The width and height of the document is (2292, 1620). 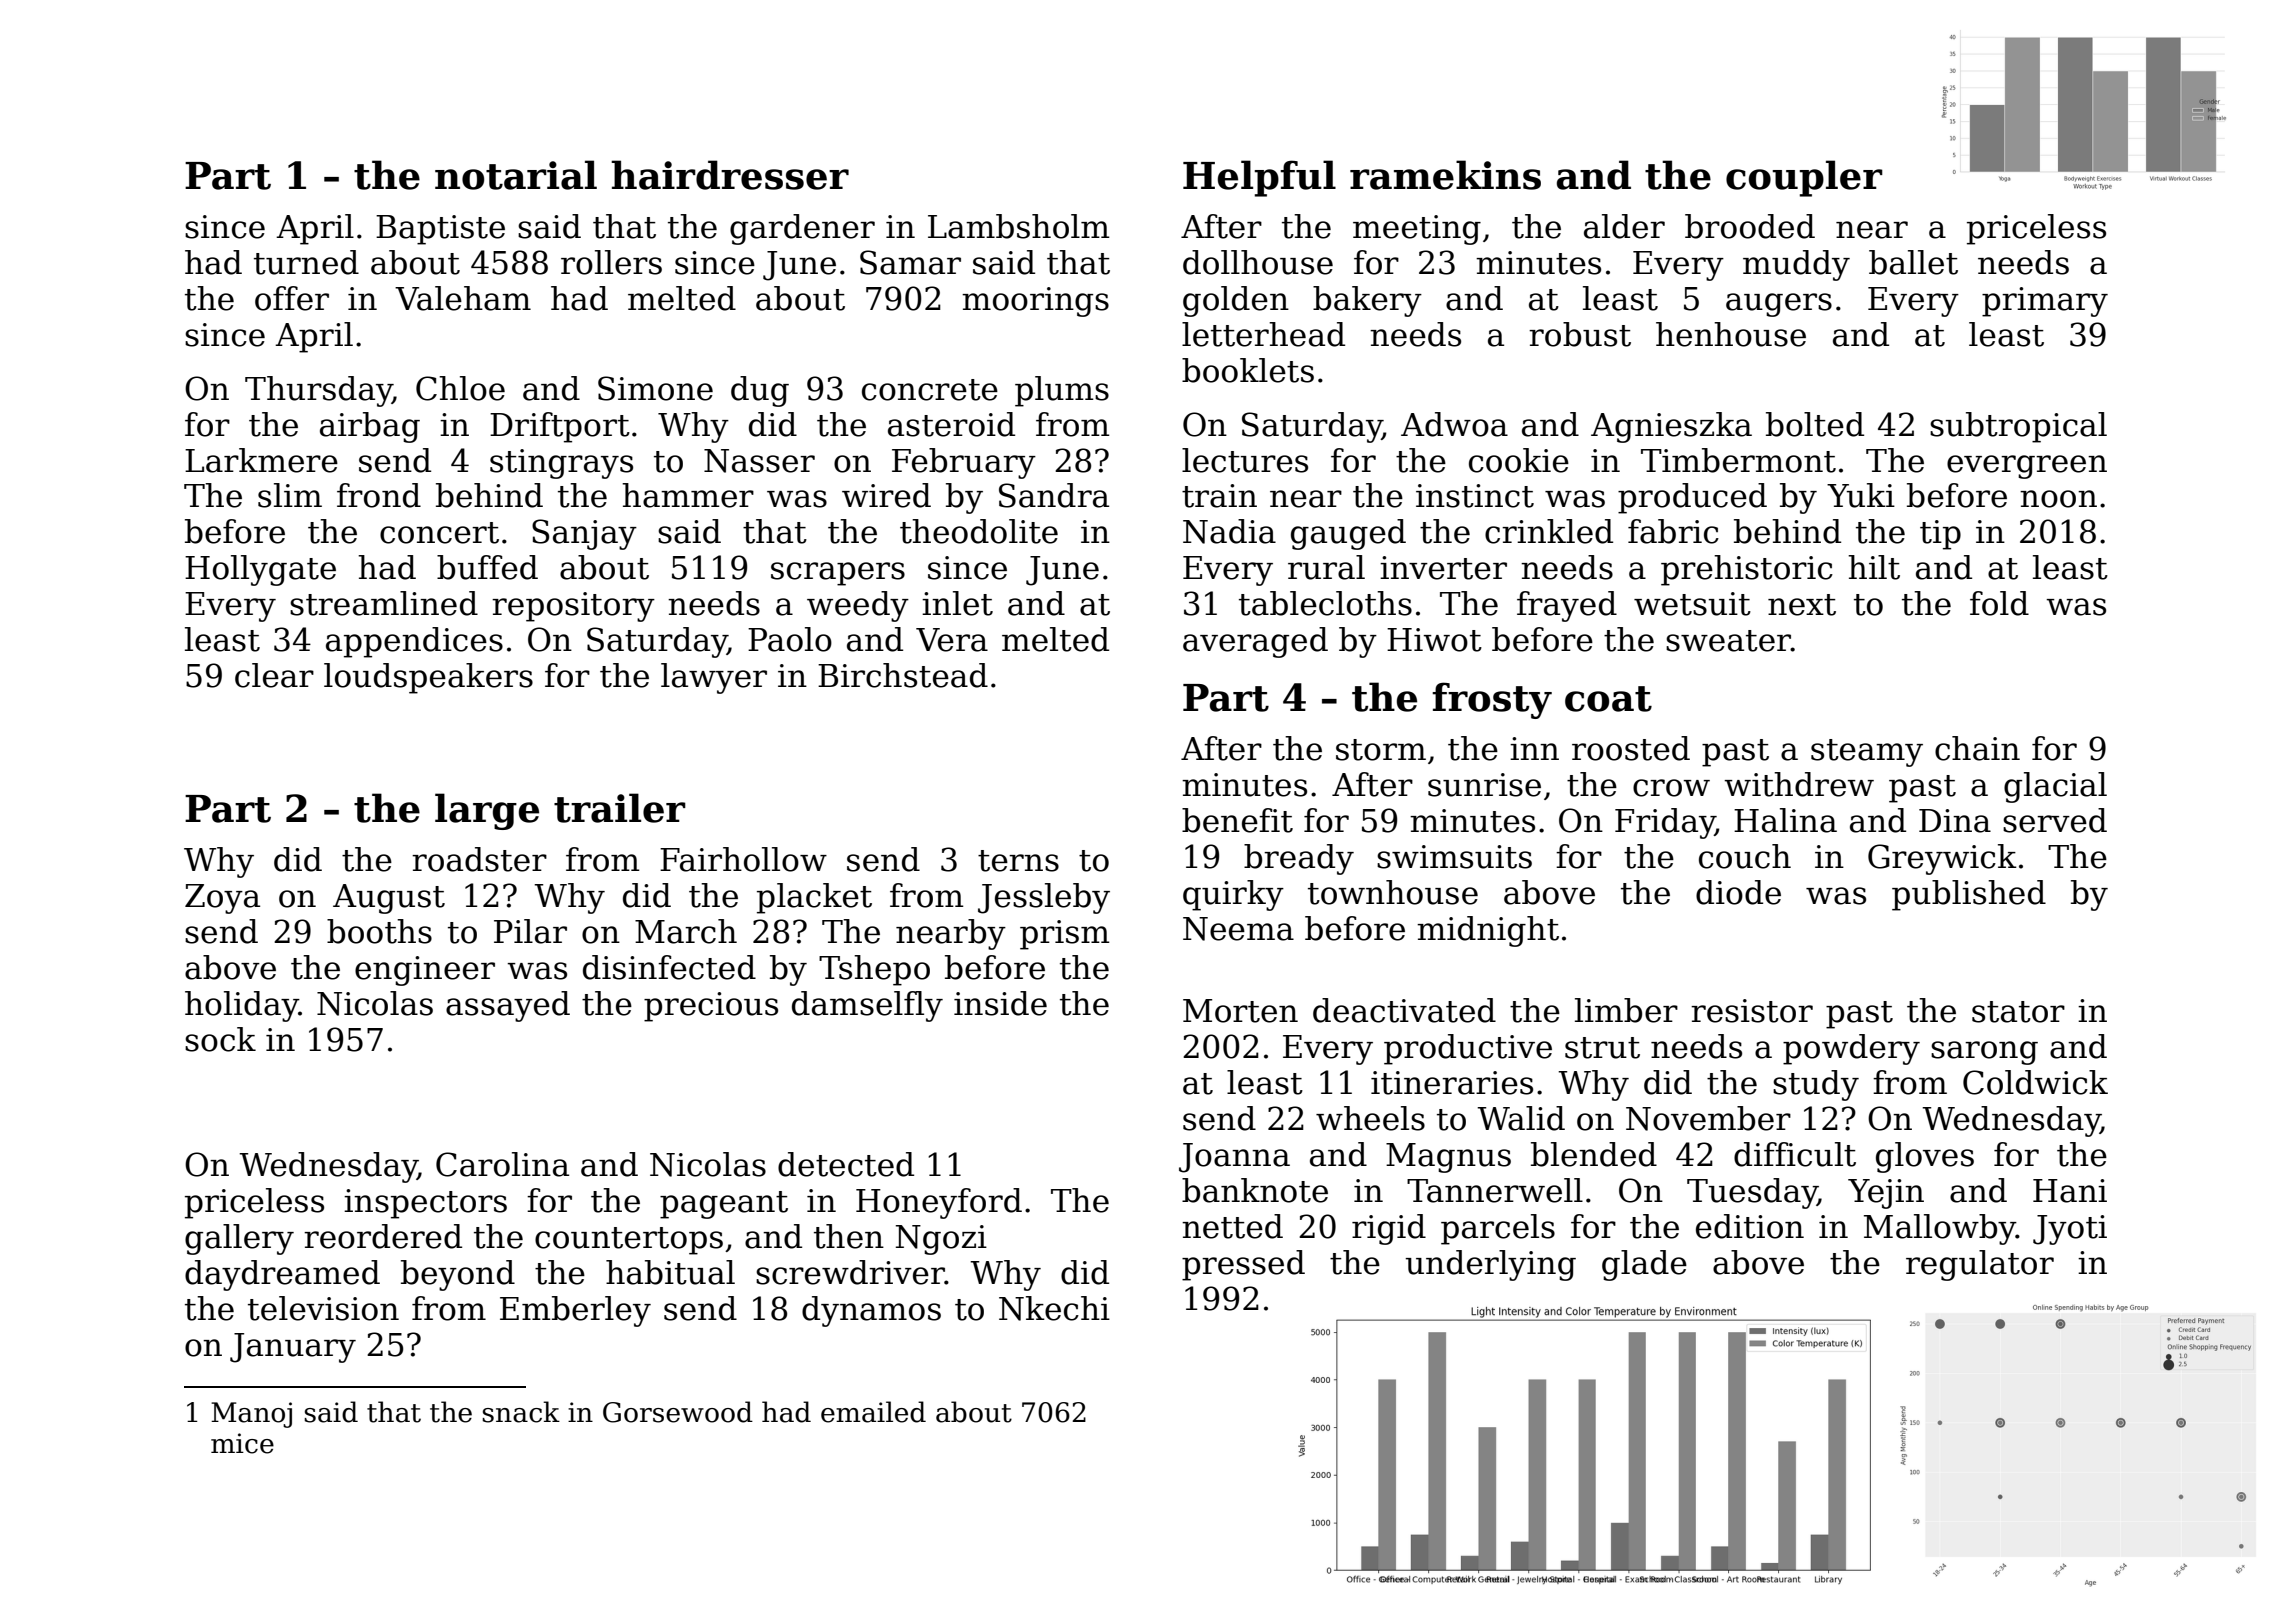 What do you see at coordinates (242, 1006) in the document?
I see `holiday` at bounding box center [242, 1006].
